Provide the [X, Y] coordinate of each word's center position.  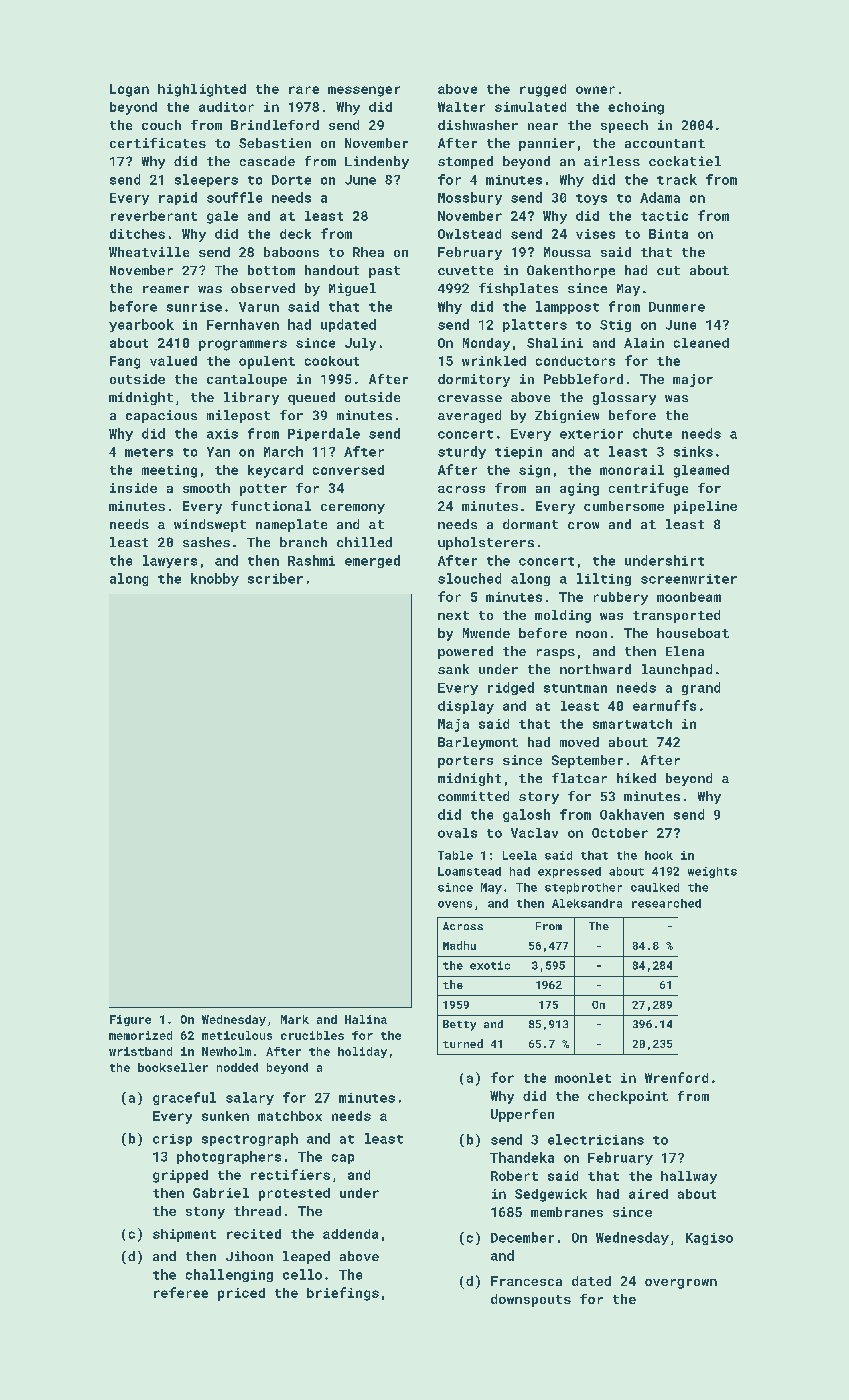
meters [149, 452]
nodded [237, 1067]
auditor [226, 107]
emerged [372, 561]
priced [241, 1294]
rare [304, 90]
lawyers [170, 561]
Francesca [526, 1281]
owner [595, 90]
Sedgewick [551, 1195]
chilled [364, 542]
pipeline [705, 507]
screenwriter [689, 579]
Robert [514, 1176]
